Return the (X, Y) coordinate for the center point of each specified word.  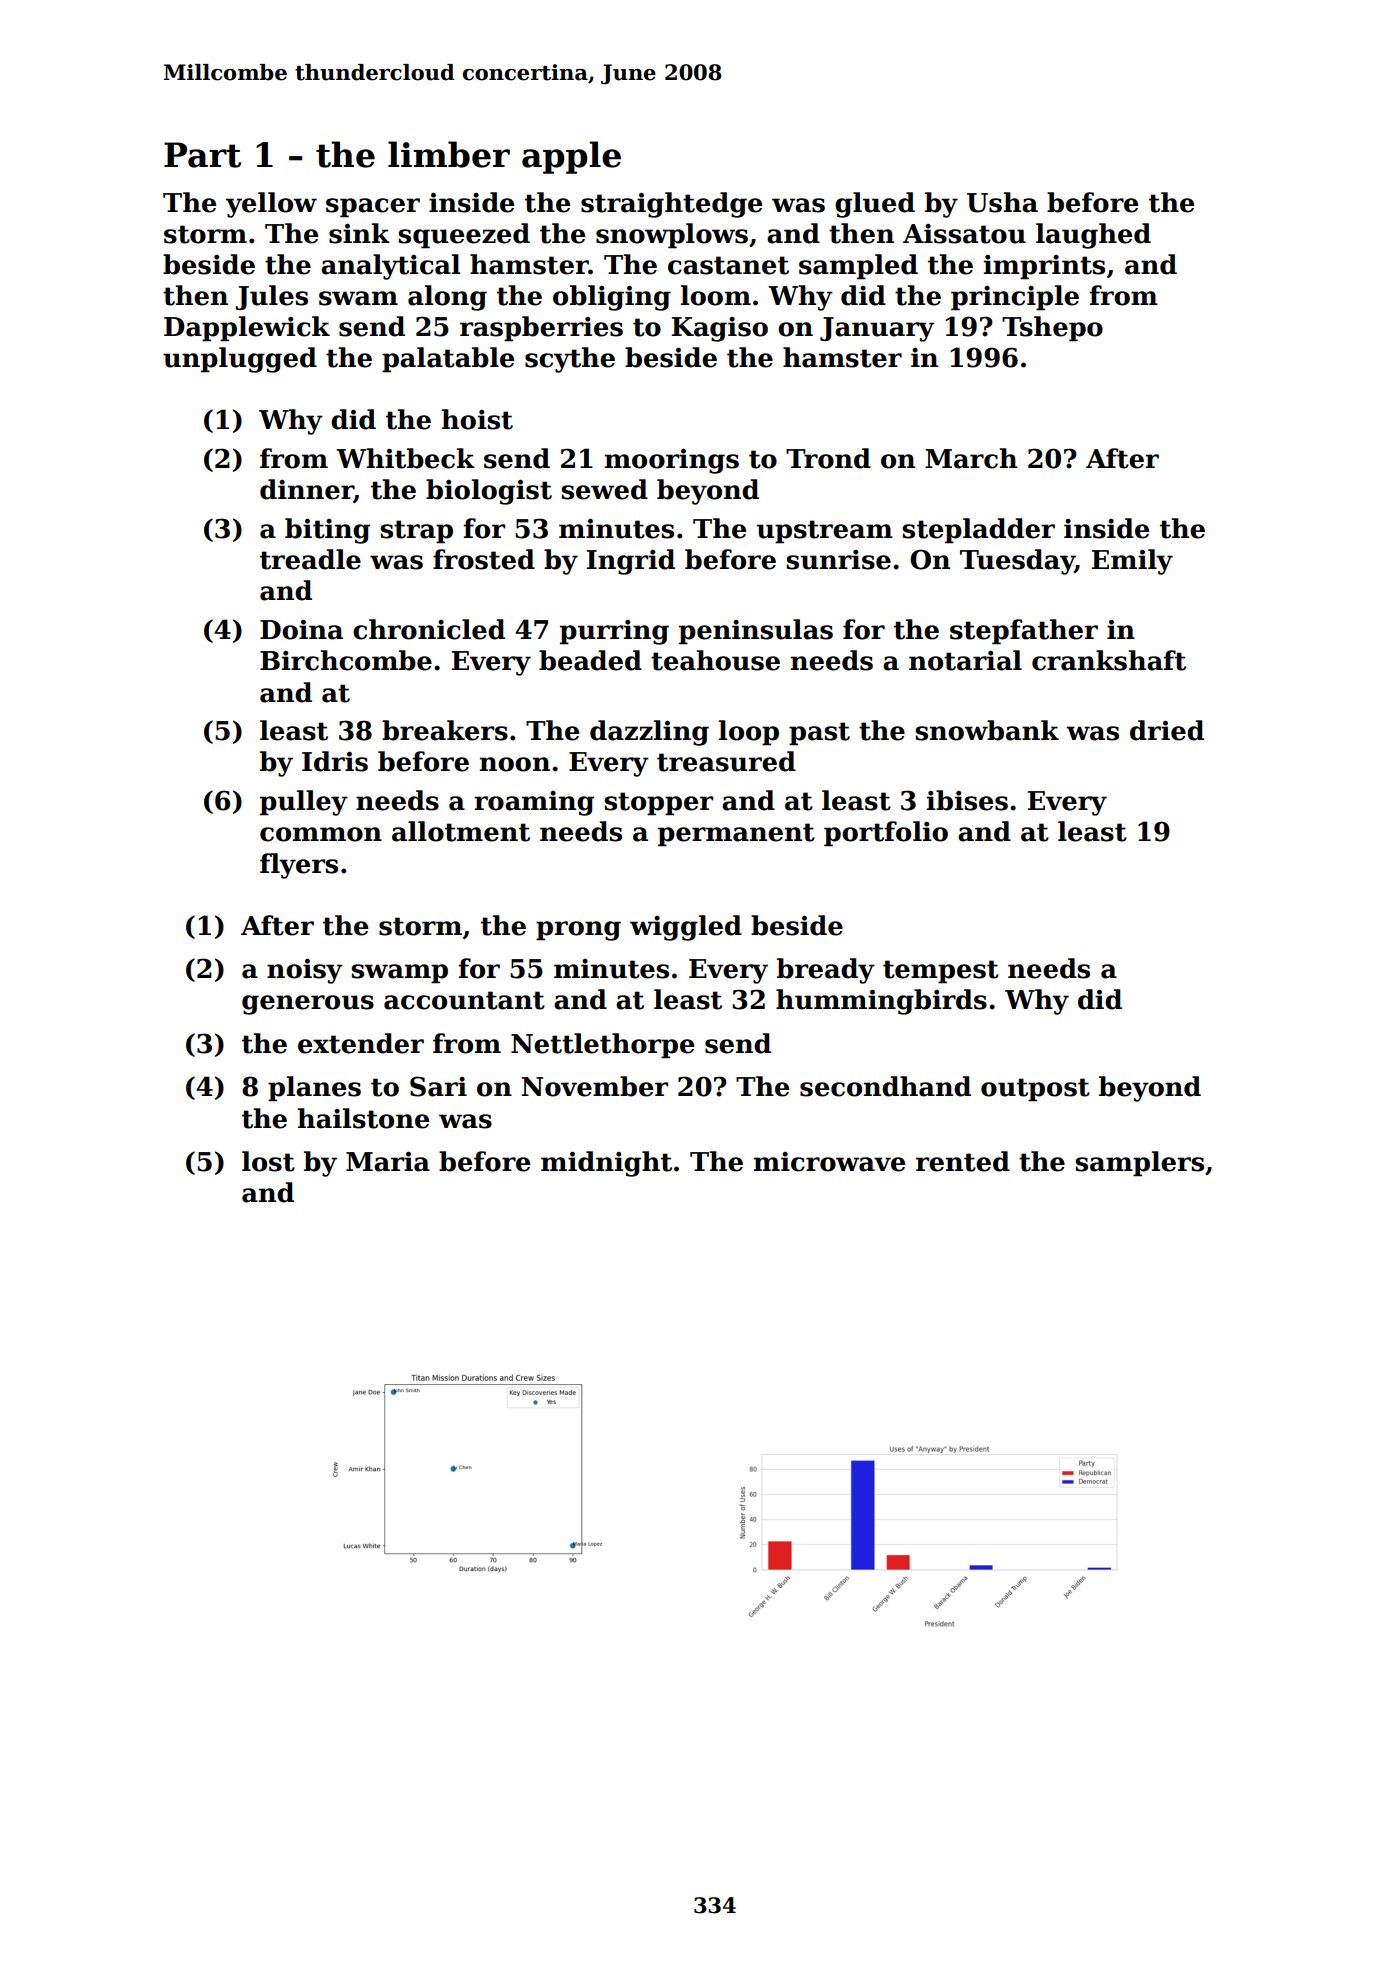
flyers (299, 866)
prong (578, 931)
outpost (1035, 1090)
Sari (438, 1086)
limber (449, 154)
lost (268, 1161)
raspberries (541, 329)
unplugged (240, 360)
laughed (1093, 236)
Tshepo (1052, 329)
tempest (941, 972)
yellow (271, 205)
